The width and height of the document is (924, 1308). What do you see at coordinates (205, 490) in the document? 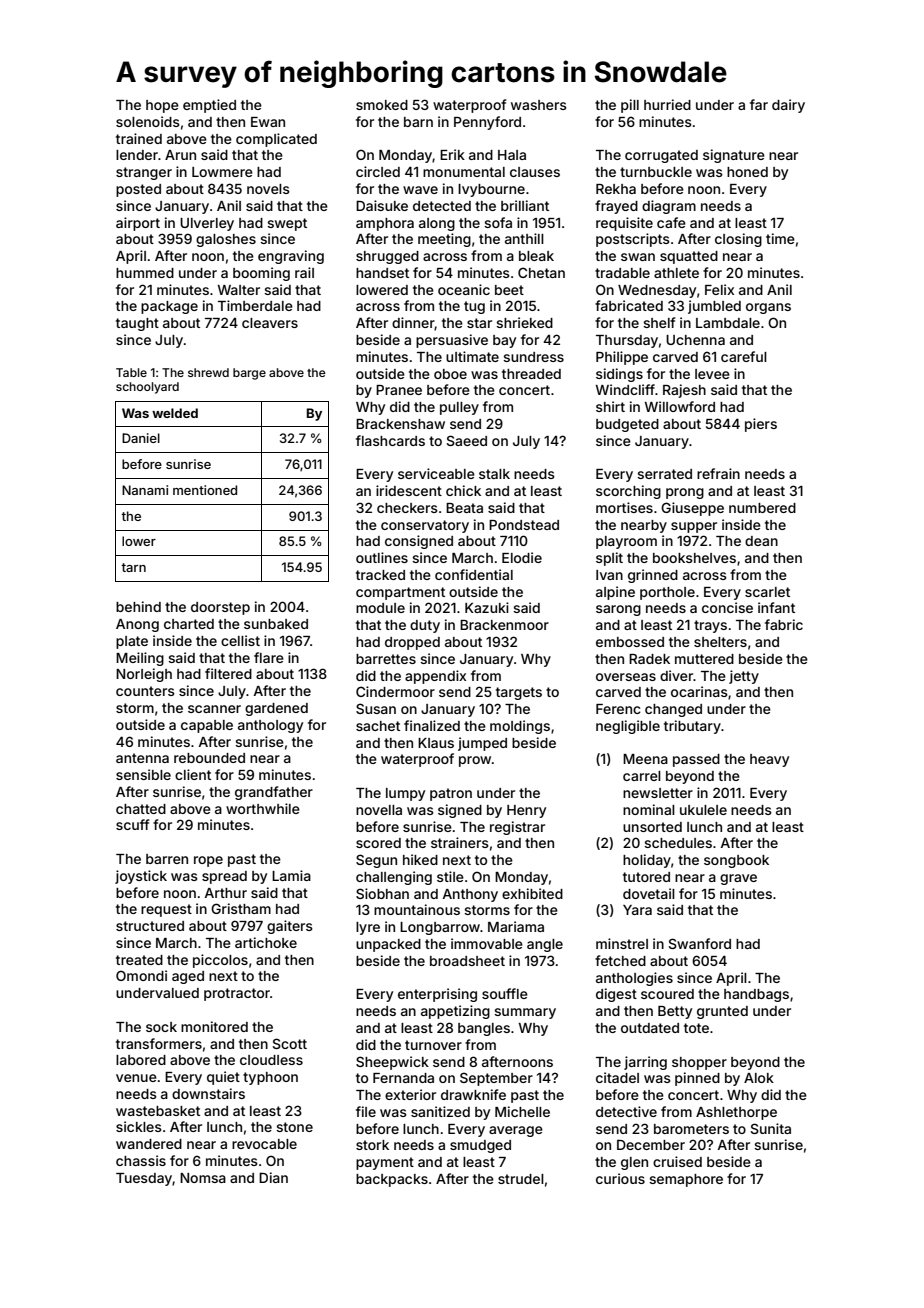
I see `mentioned` at bounding box center [205, 490].
